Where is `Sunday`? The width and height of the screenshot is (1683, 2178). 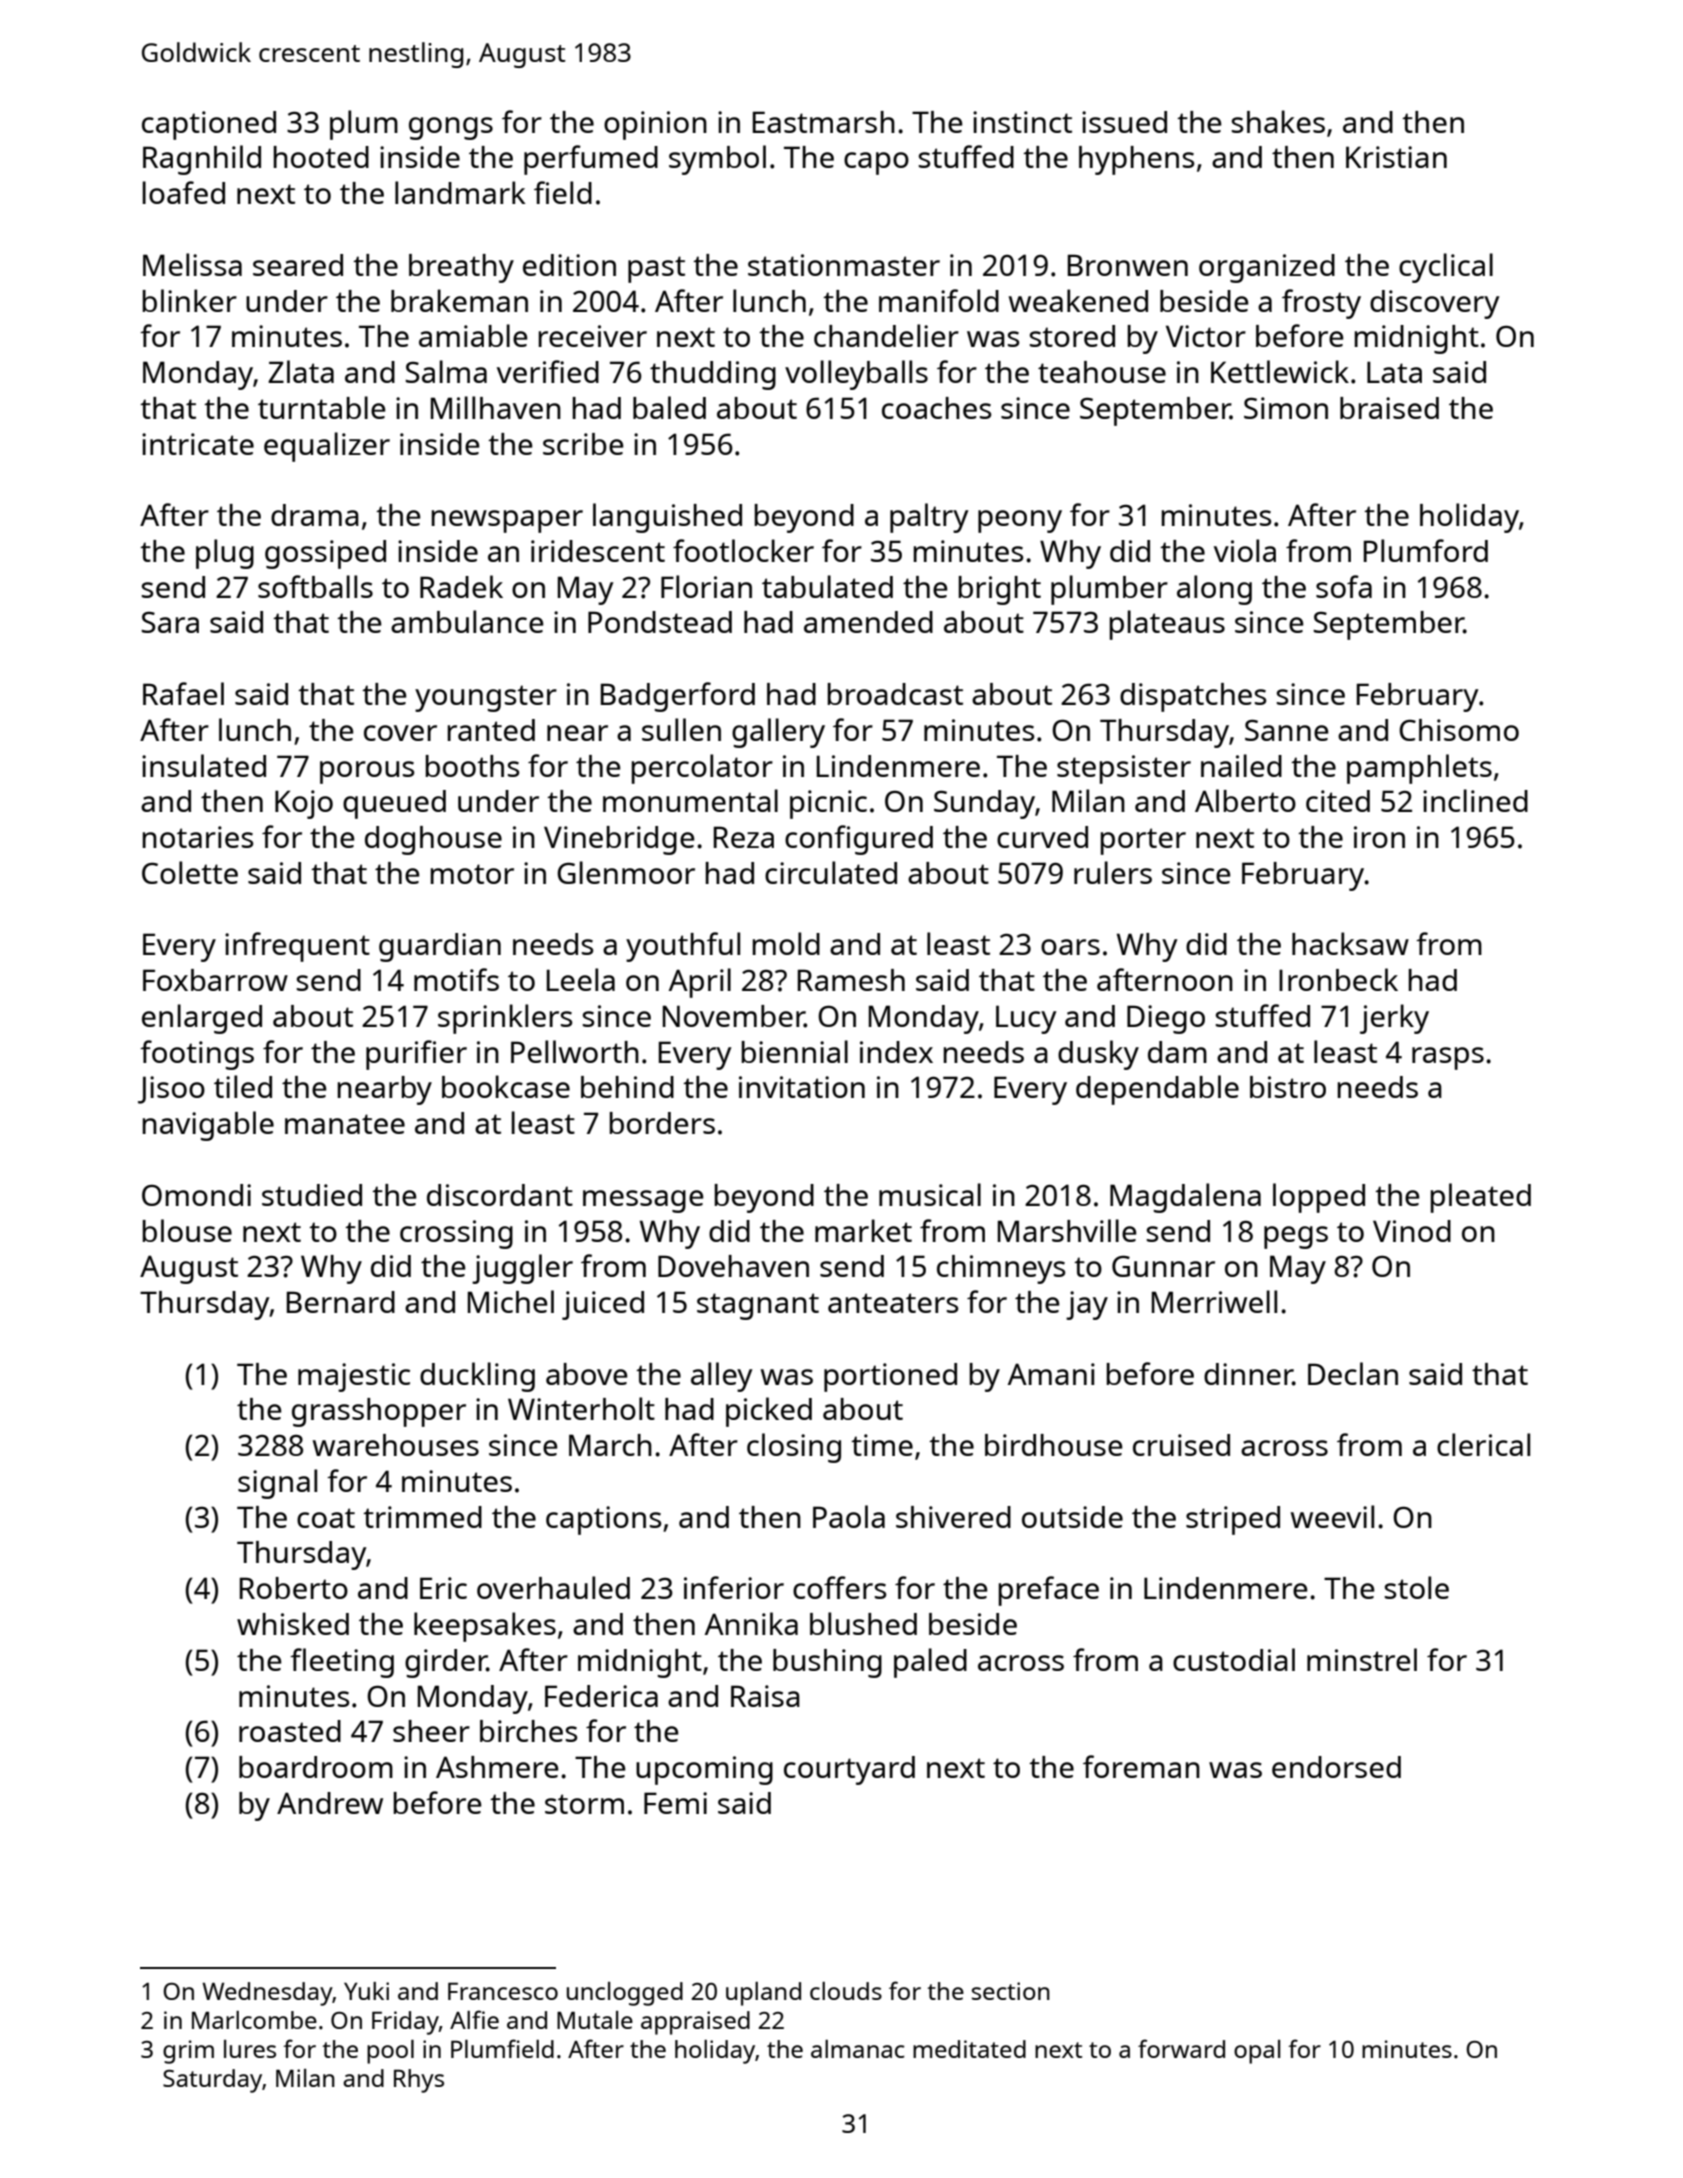
Sunday is located at coordinates (984, 804).
